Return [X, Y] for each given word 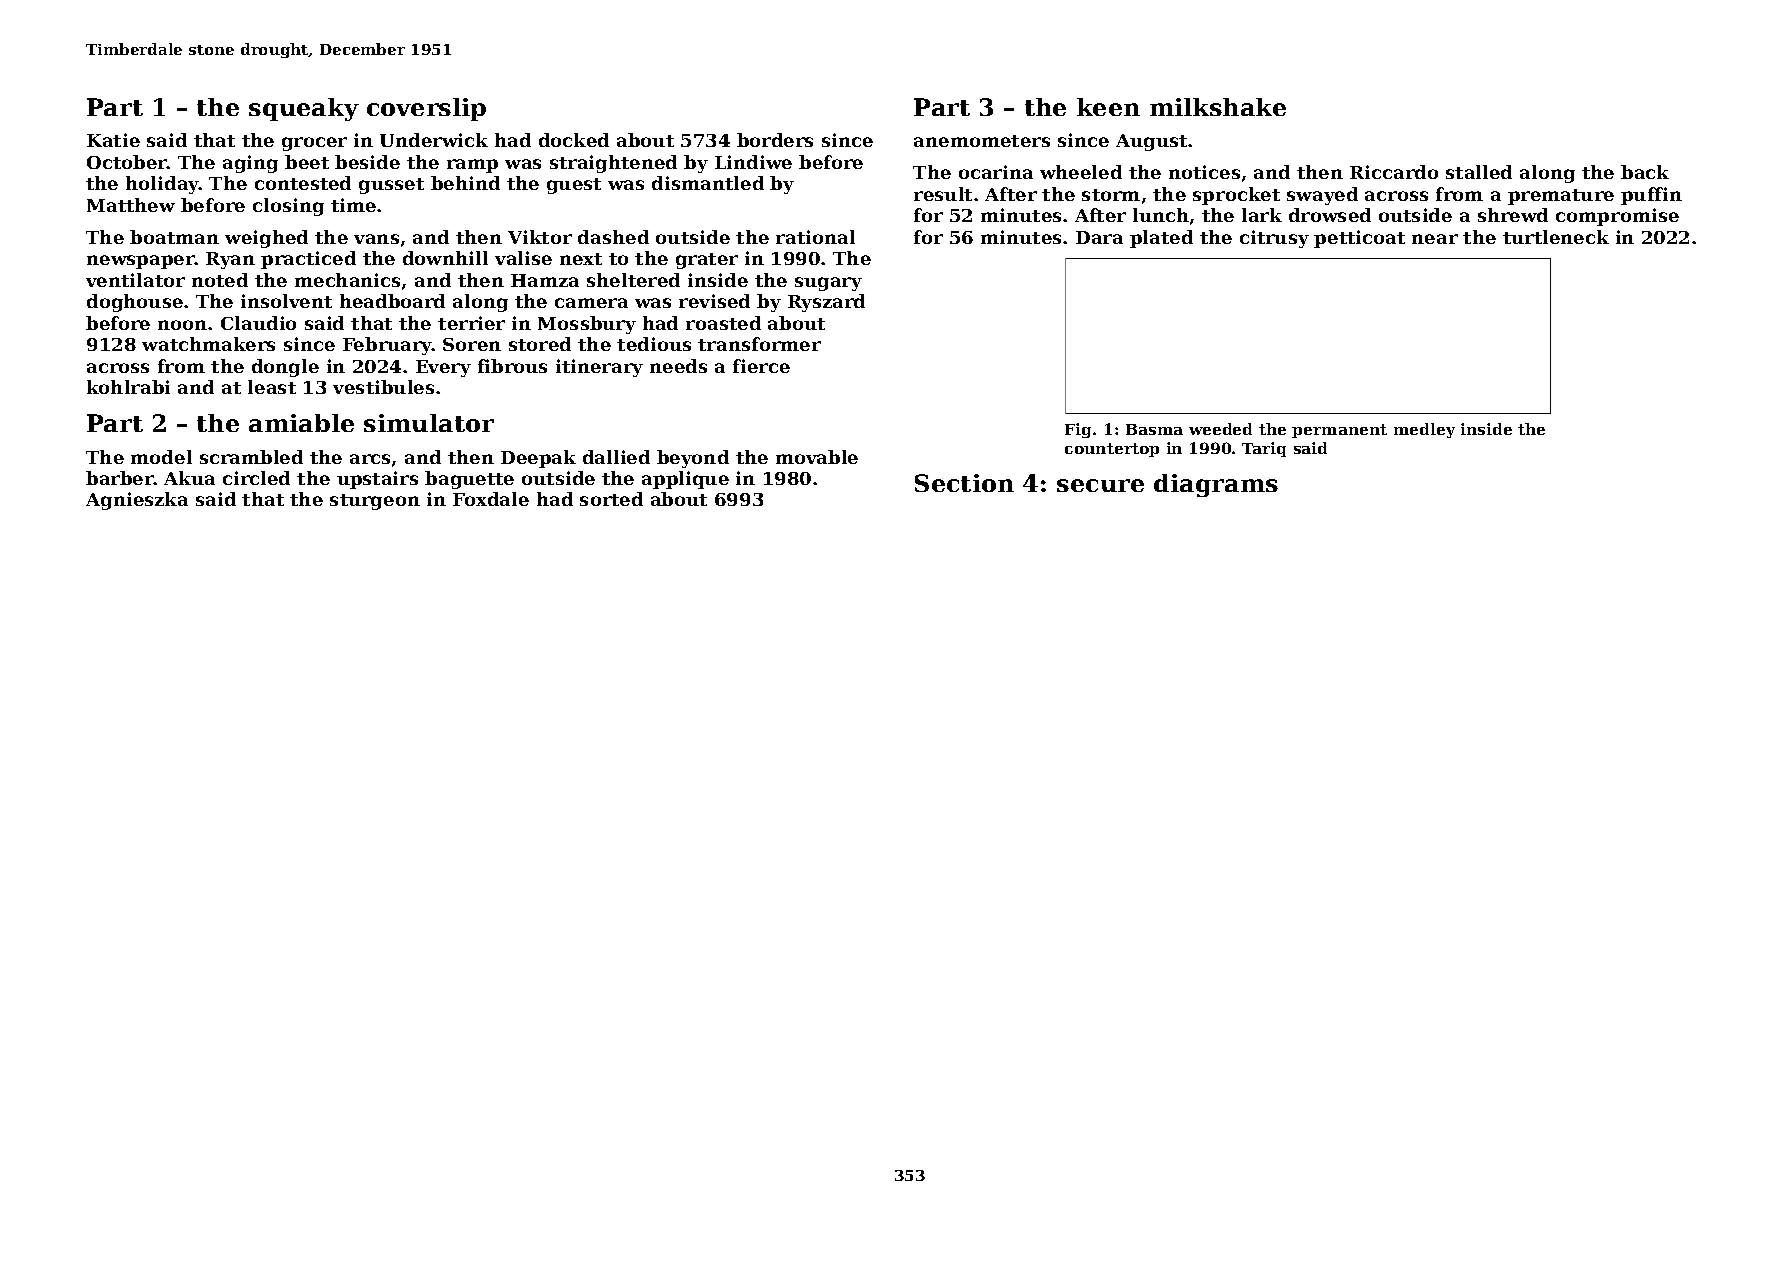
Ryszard [826, 303]
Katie [113, 140]
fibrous [512, 366]
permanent [1339, 431]
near [1435, 239]
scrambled [251, 457]
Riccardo [1394, 172]
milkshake [1218, 107]
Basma [1154, 429]
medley [1424, 430]
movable [817, 457]
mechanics [347, 280]
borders [775, 140]
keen [1108, 107]
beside [367, 162]
